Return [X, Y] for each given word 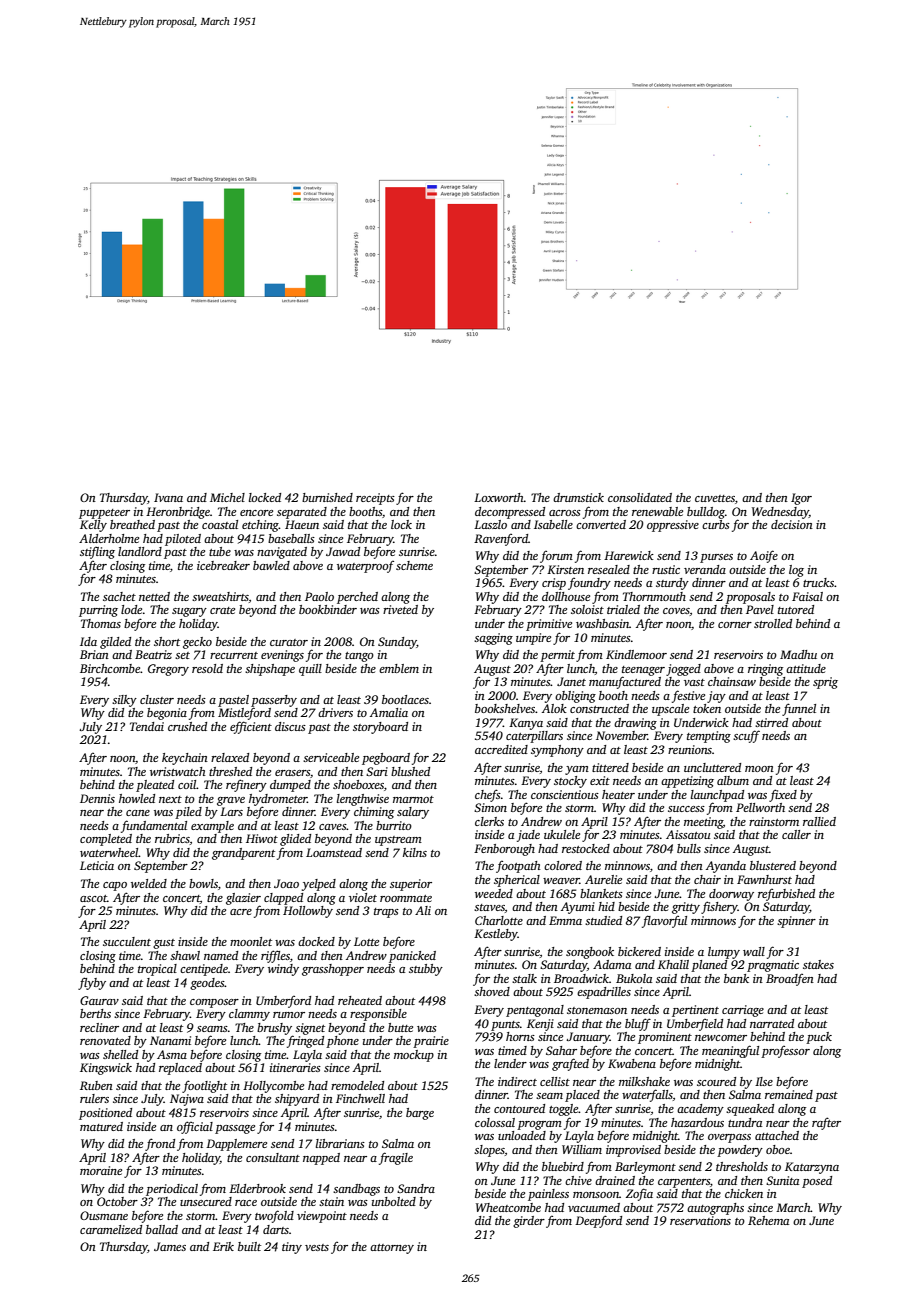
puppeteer [104, 514]
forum [556, 557]
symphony [557, 751]
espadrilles [604, 993]
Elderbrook [257, 1188]
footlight [204, 1086]
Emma [565, 920]
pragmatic [773, 966]
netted [154, 596]
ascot [93, 898]
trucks [818, 582]
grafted [570, 1064]
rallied [819, 821]
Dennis [97, 798]
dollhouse [566, 596]
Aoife [764, 556]
